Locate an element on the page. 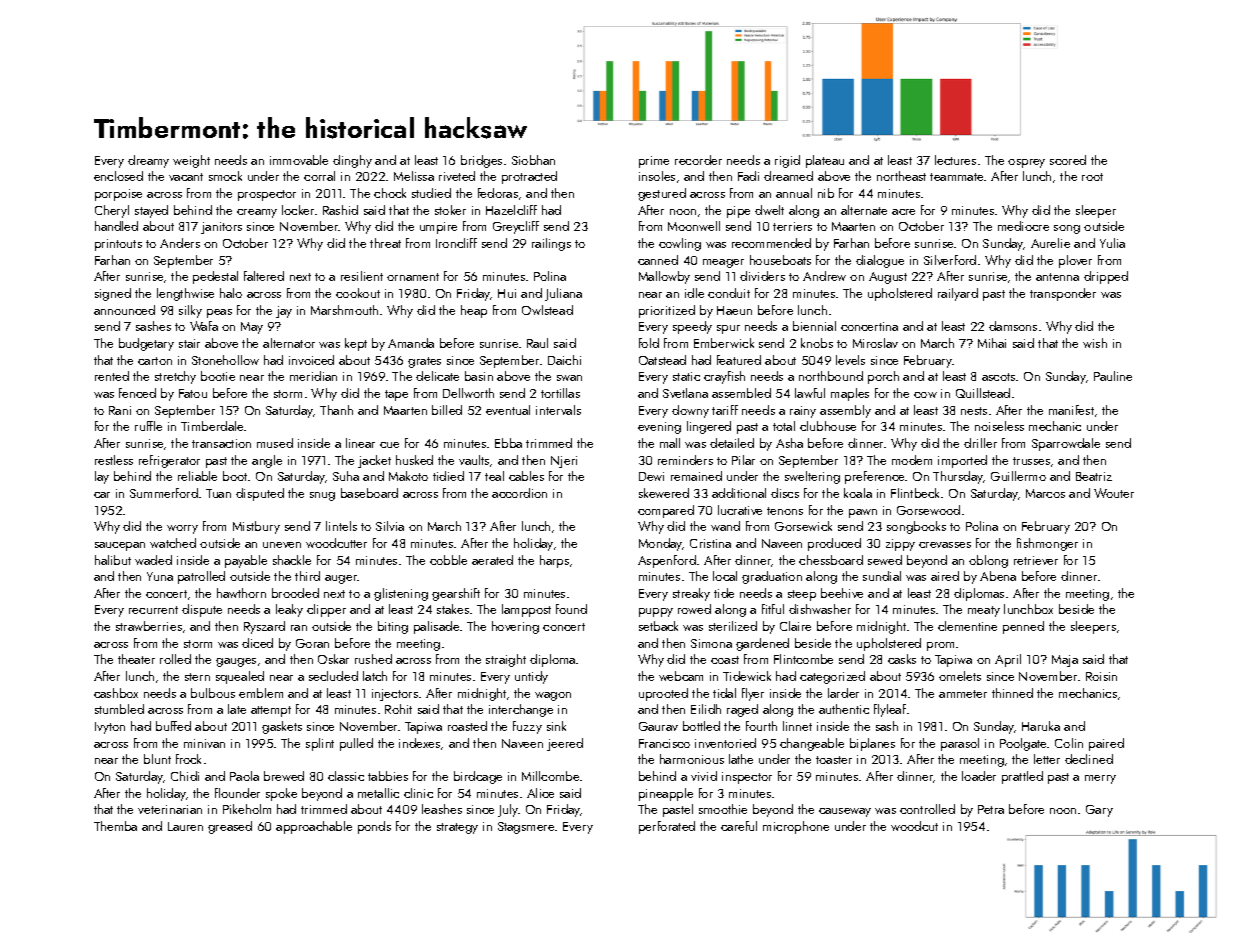 This document has height=952, width=1233. ponds is located at coordinates (374, 827).
